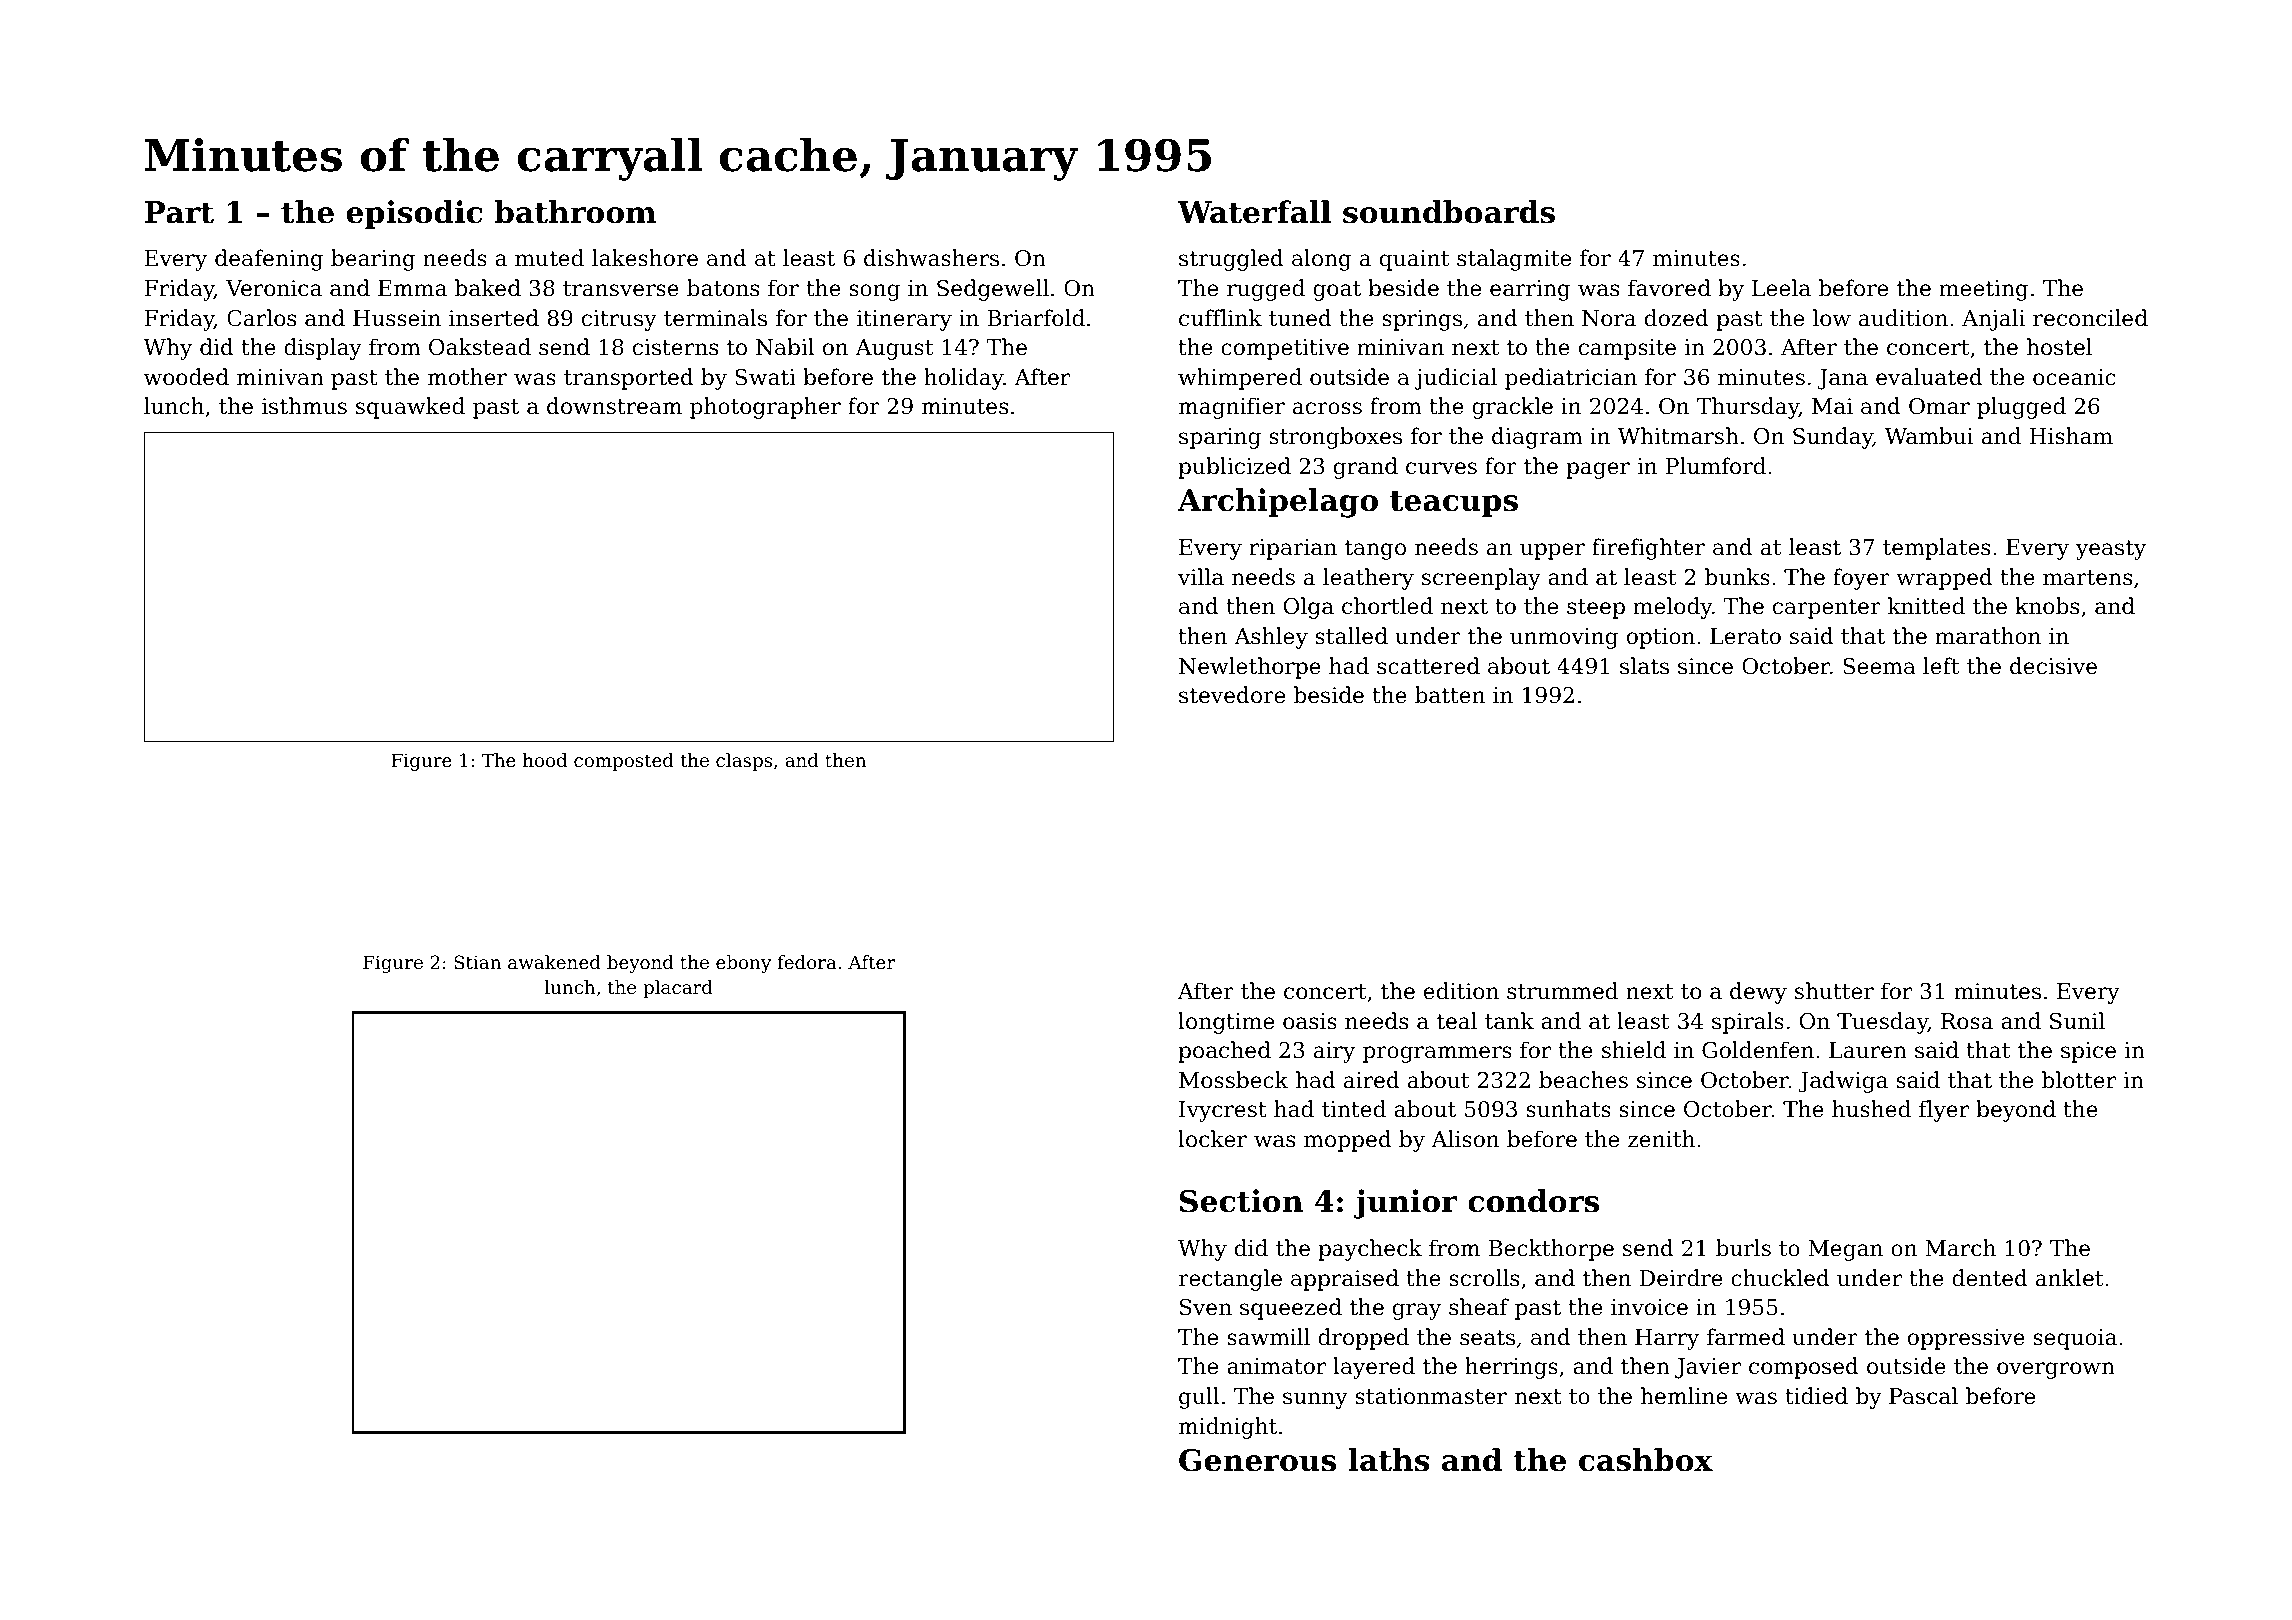 Image resolution: width=2292 pixels, height=1620 pixels. What do you see at coordinates (2056, 1370) in the screenshot?
I see `overgrown` at bounding box center [2056, 1370].
